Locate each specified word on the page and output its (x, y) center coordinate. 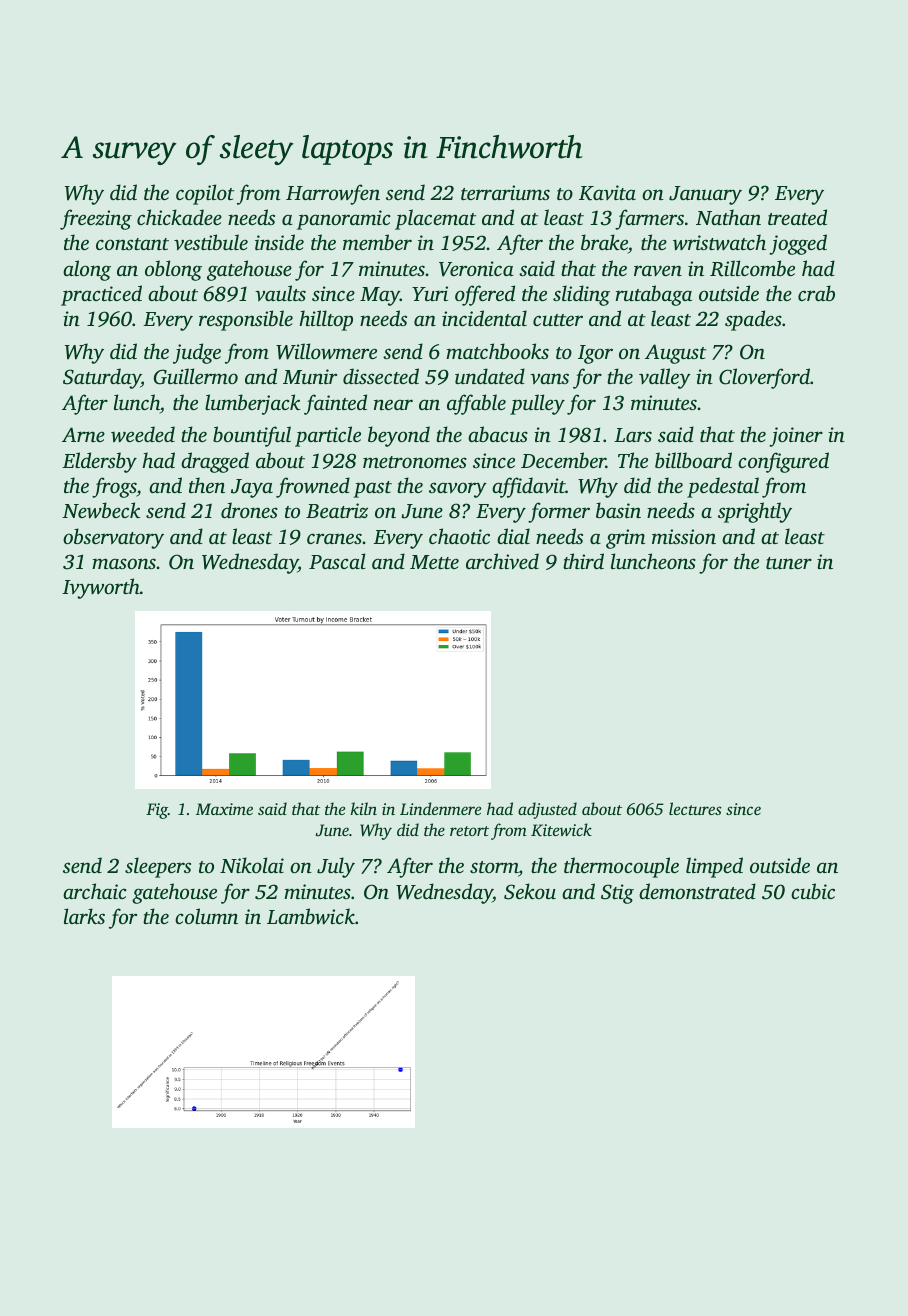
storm (494, 867)
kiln (364, 808)
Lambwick (311, 916)
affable (476, 404)
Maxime (224, 809)
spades (753, 320)
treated (797, 217)
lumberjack (252, 404)
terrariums (505, 192)
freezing (96, 219)
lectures (695, 808)
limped (714, 867)
